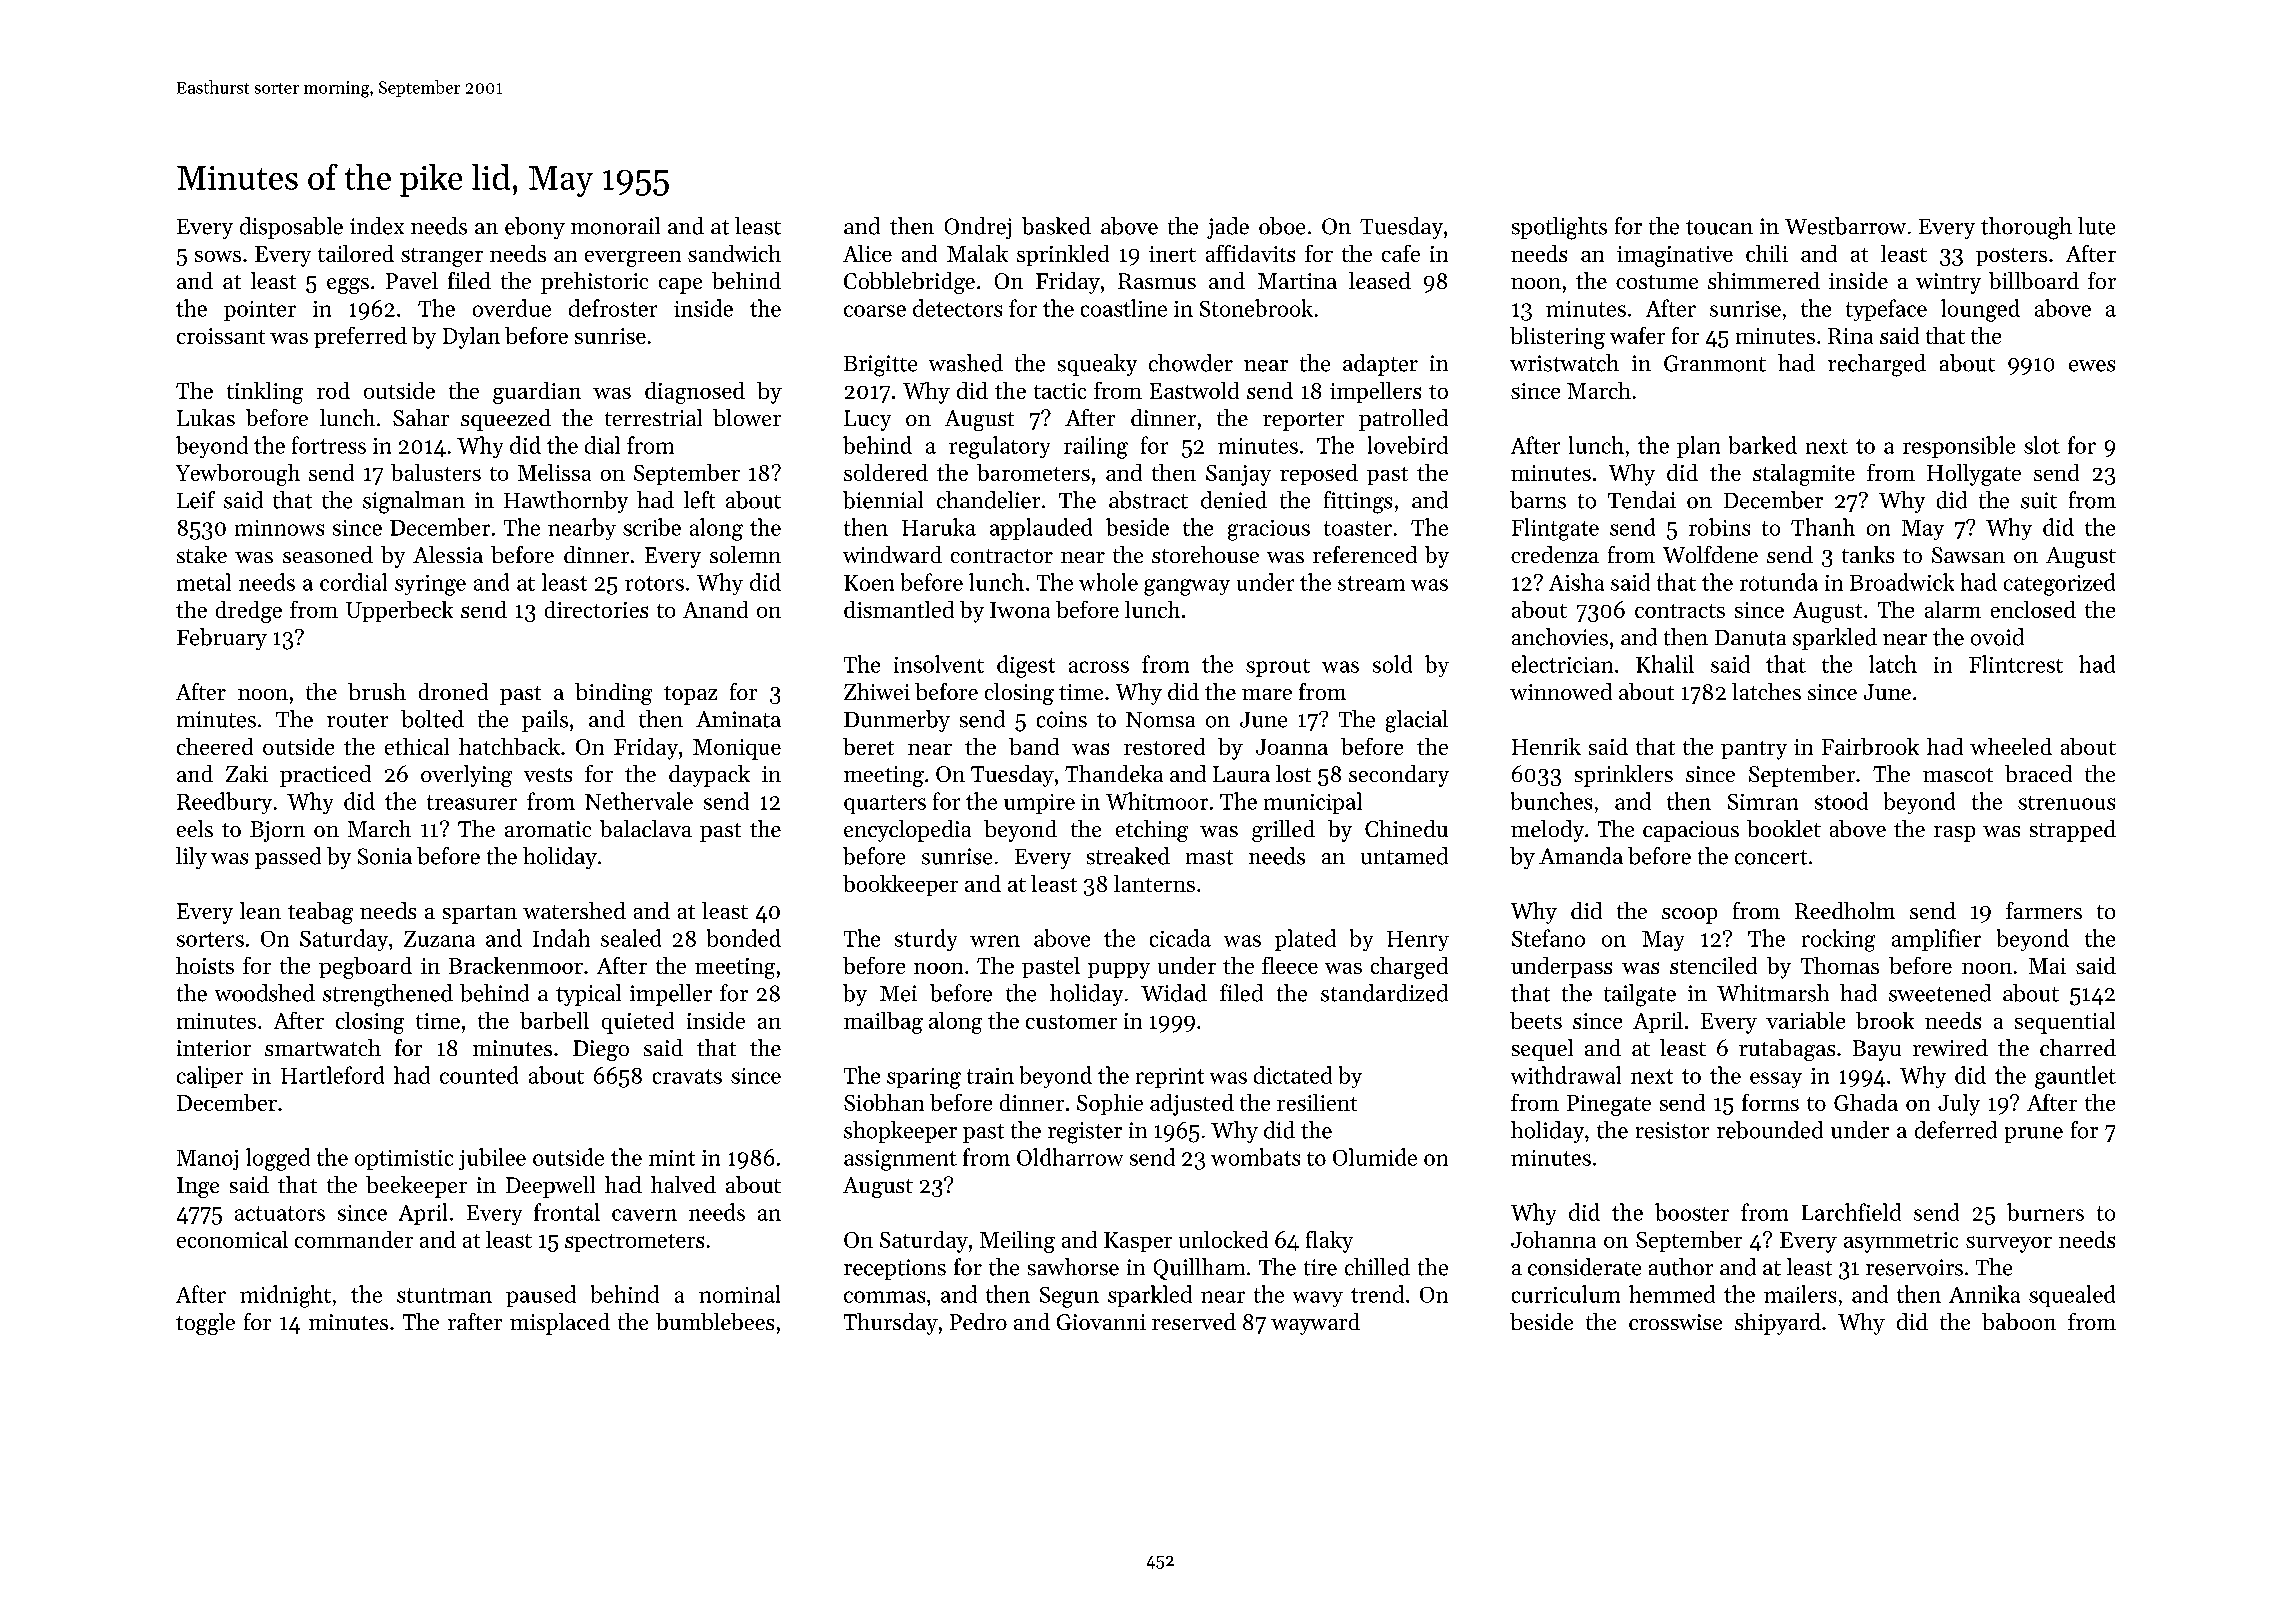 The width and height of the screenshot is (2292, 1620). I want to click on gauntlet, so click(2075, 1077).
